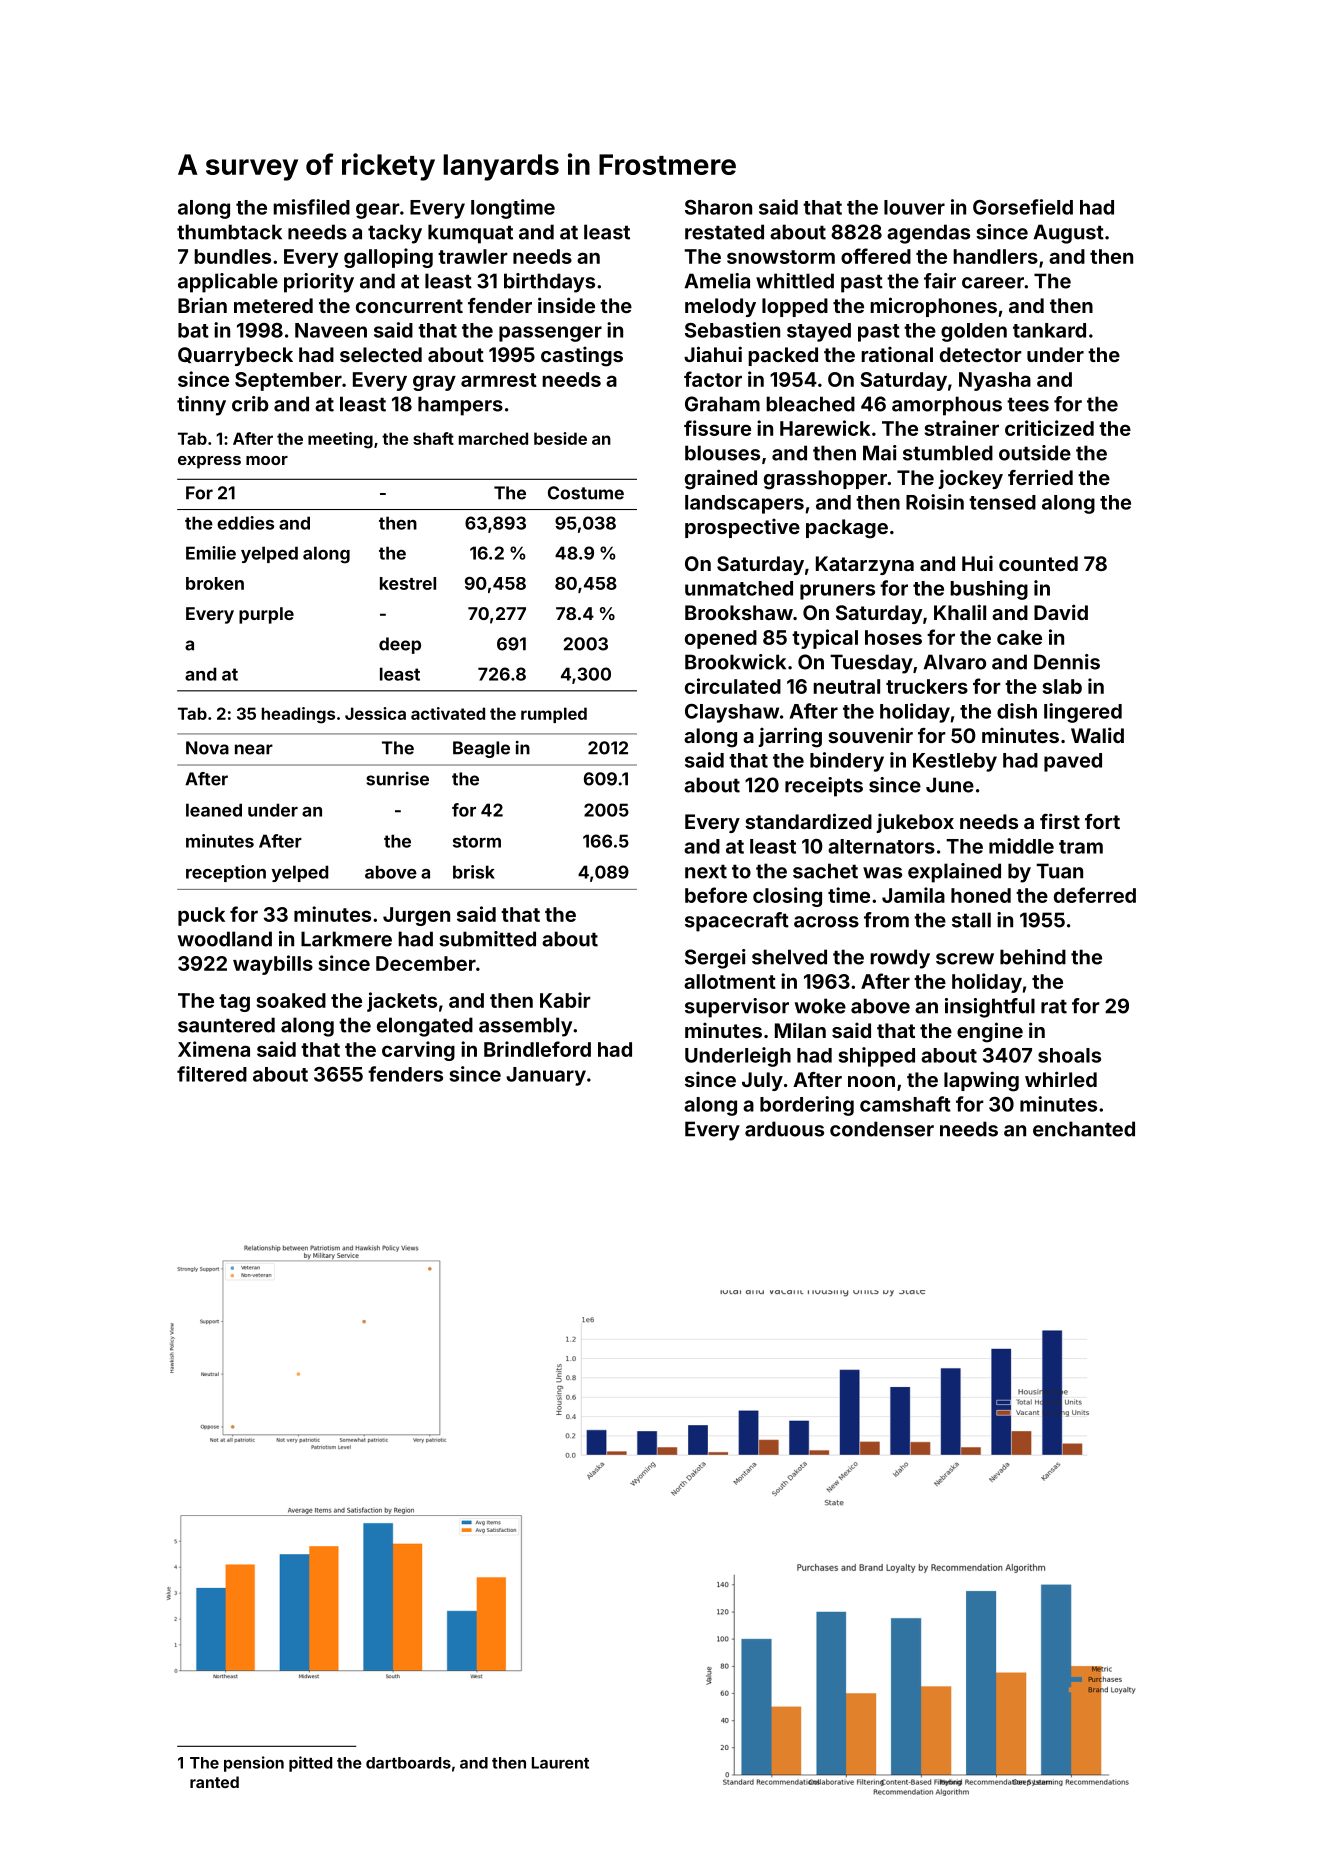 This page has width=1321, height=1869. I want to click on leaned, so click(214, 810).
